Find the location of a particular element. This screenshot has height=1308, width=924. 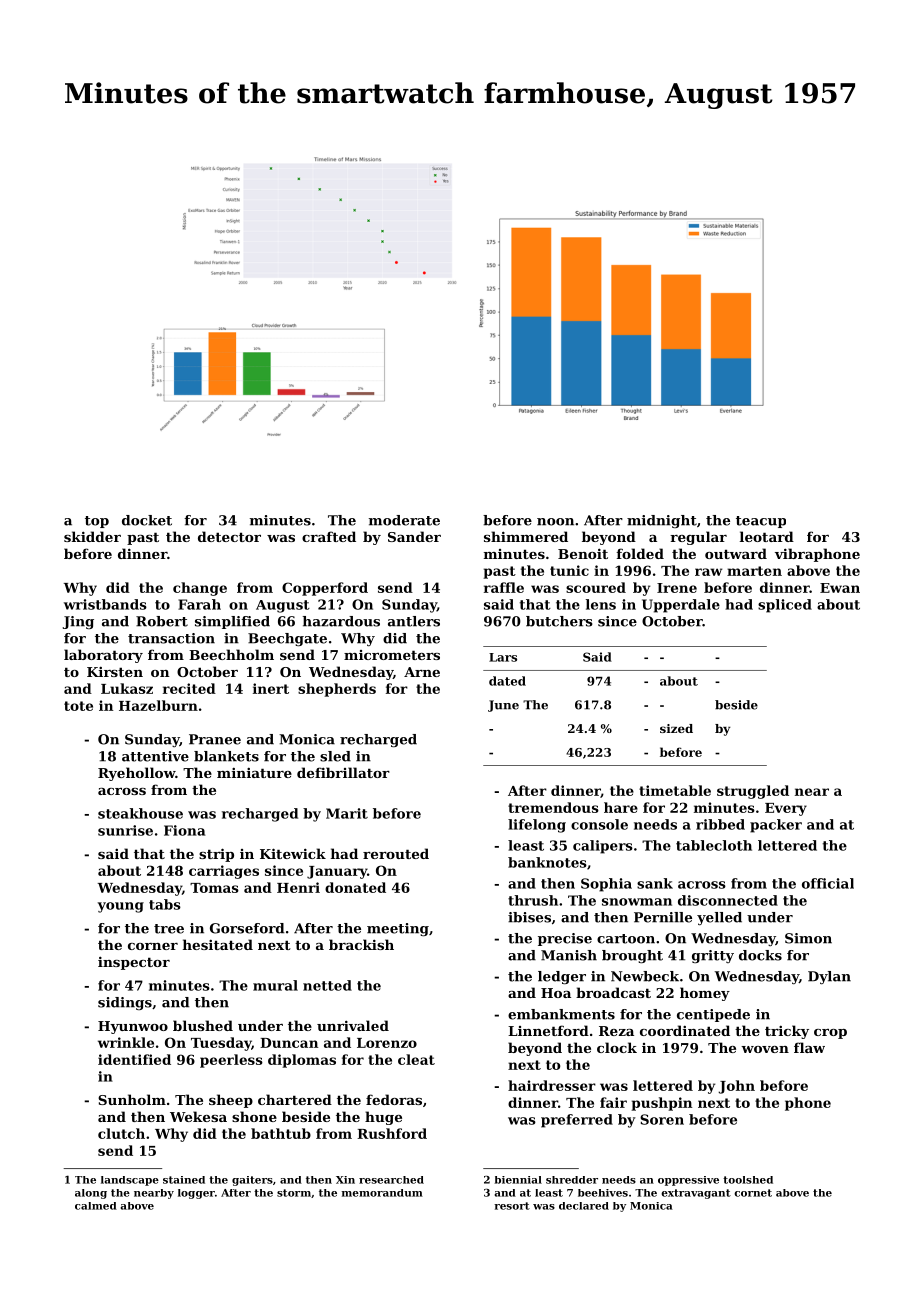

top is located at coordinates (97, 522).
